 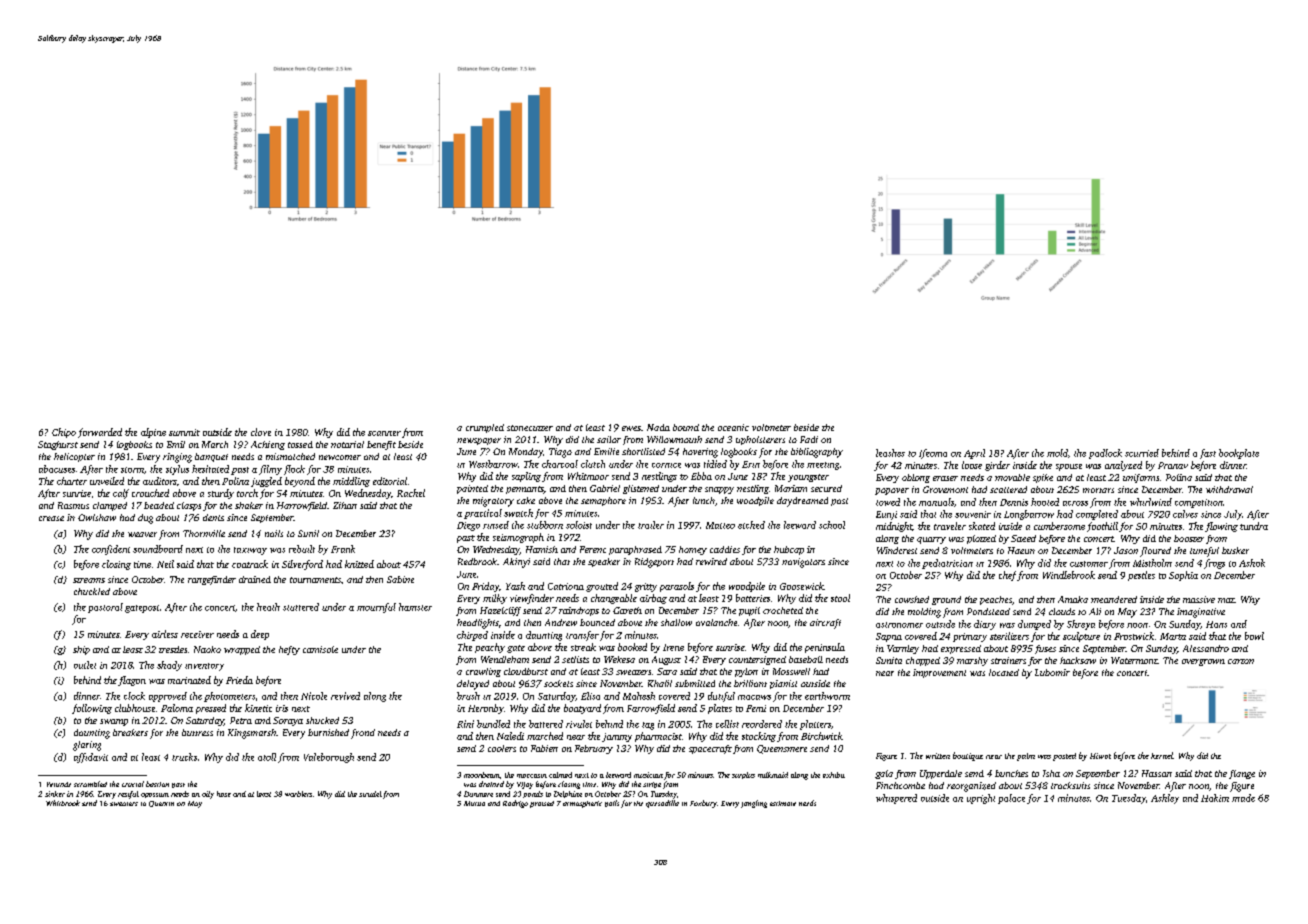 What do you see at coordinates (544, 748) in the image?
I see `Fabien` at bounding box center [544, 748].
